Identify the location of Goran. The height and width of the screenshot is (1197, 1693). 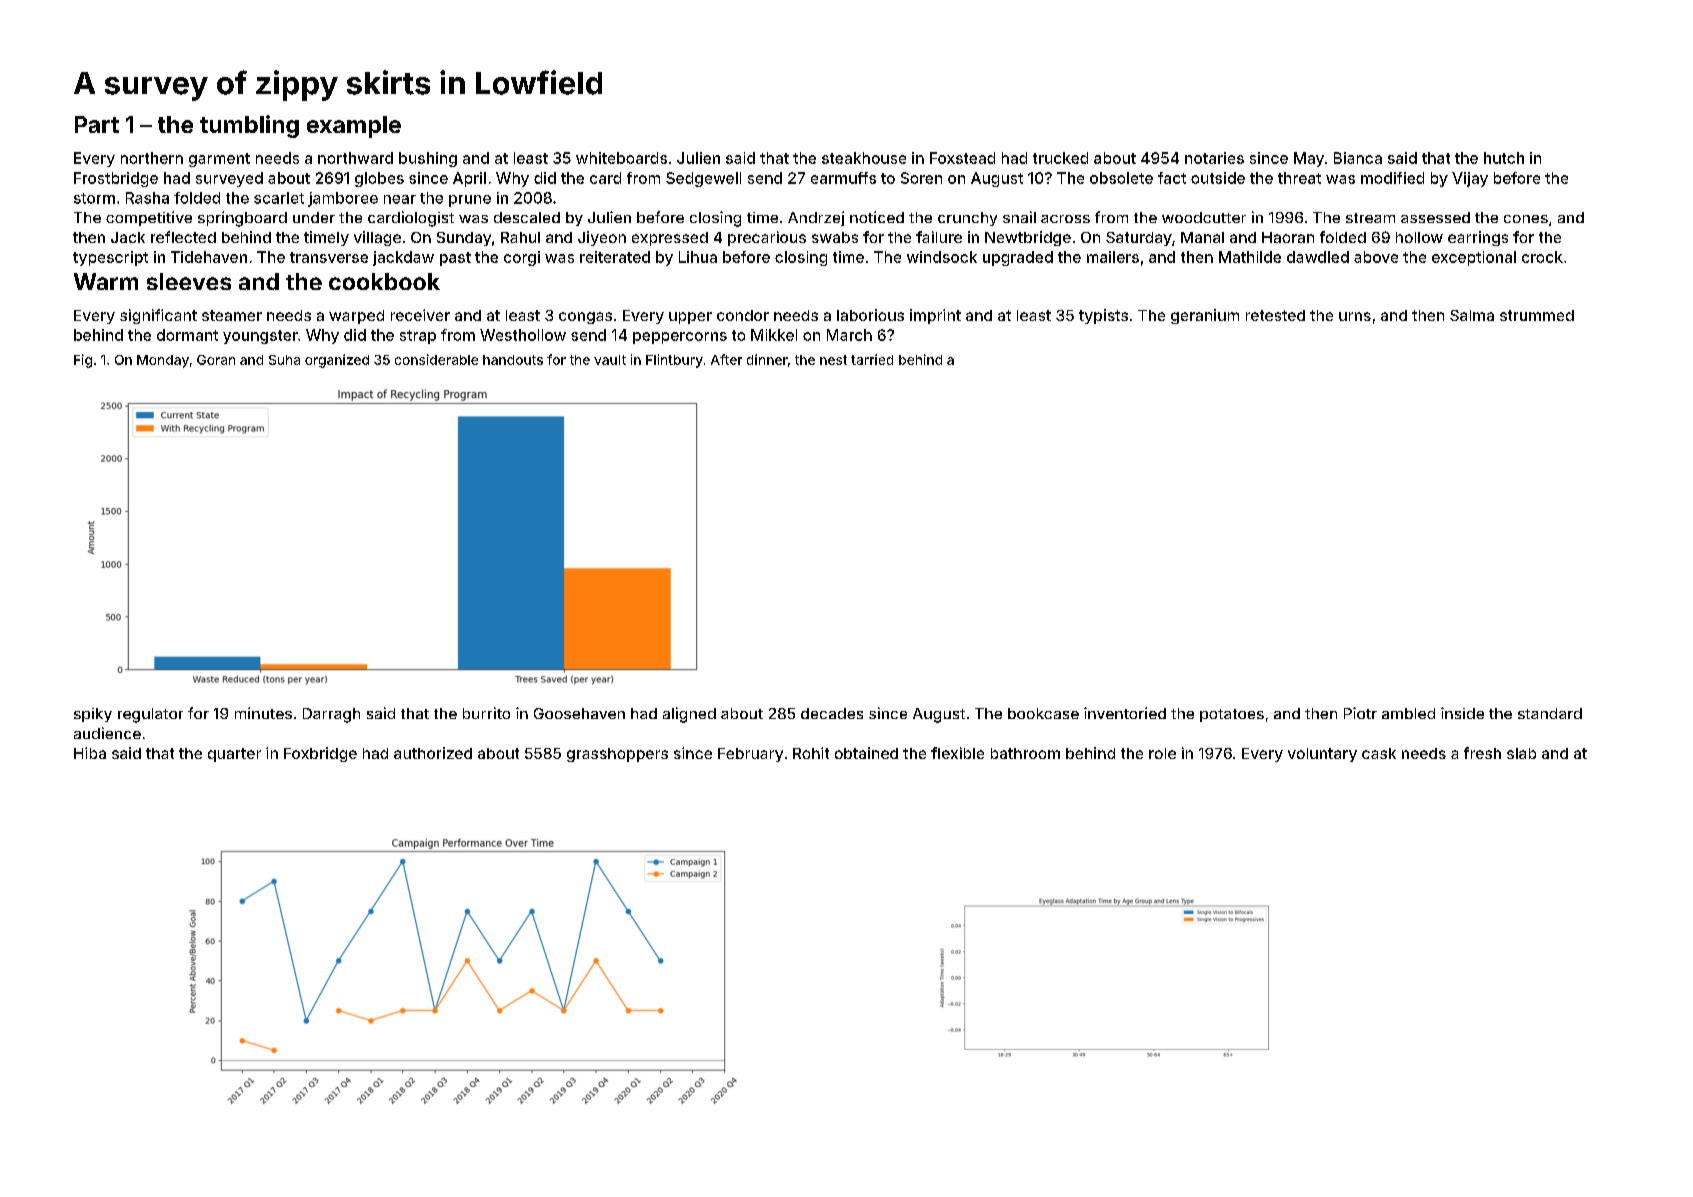
(216, 360).
